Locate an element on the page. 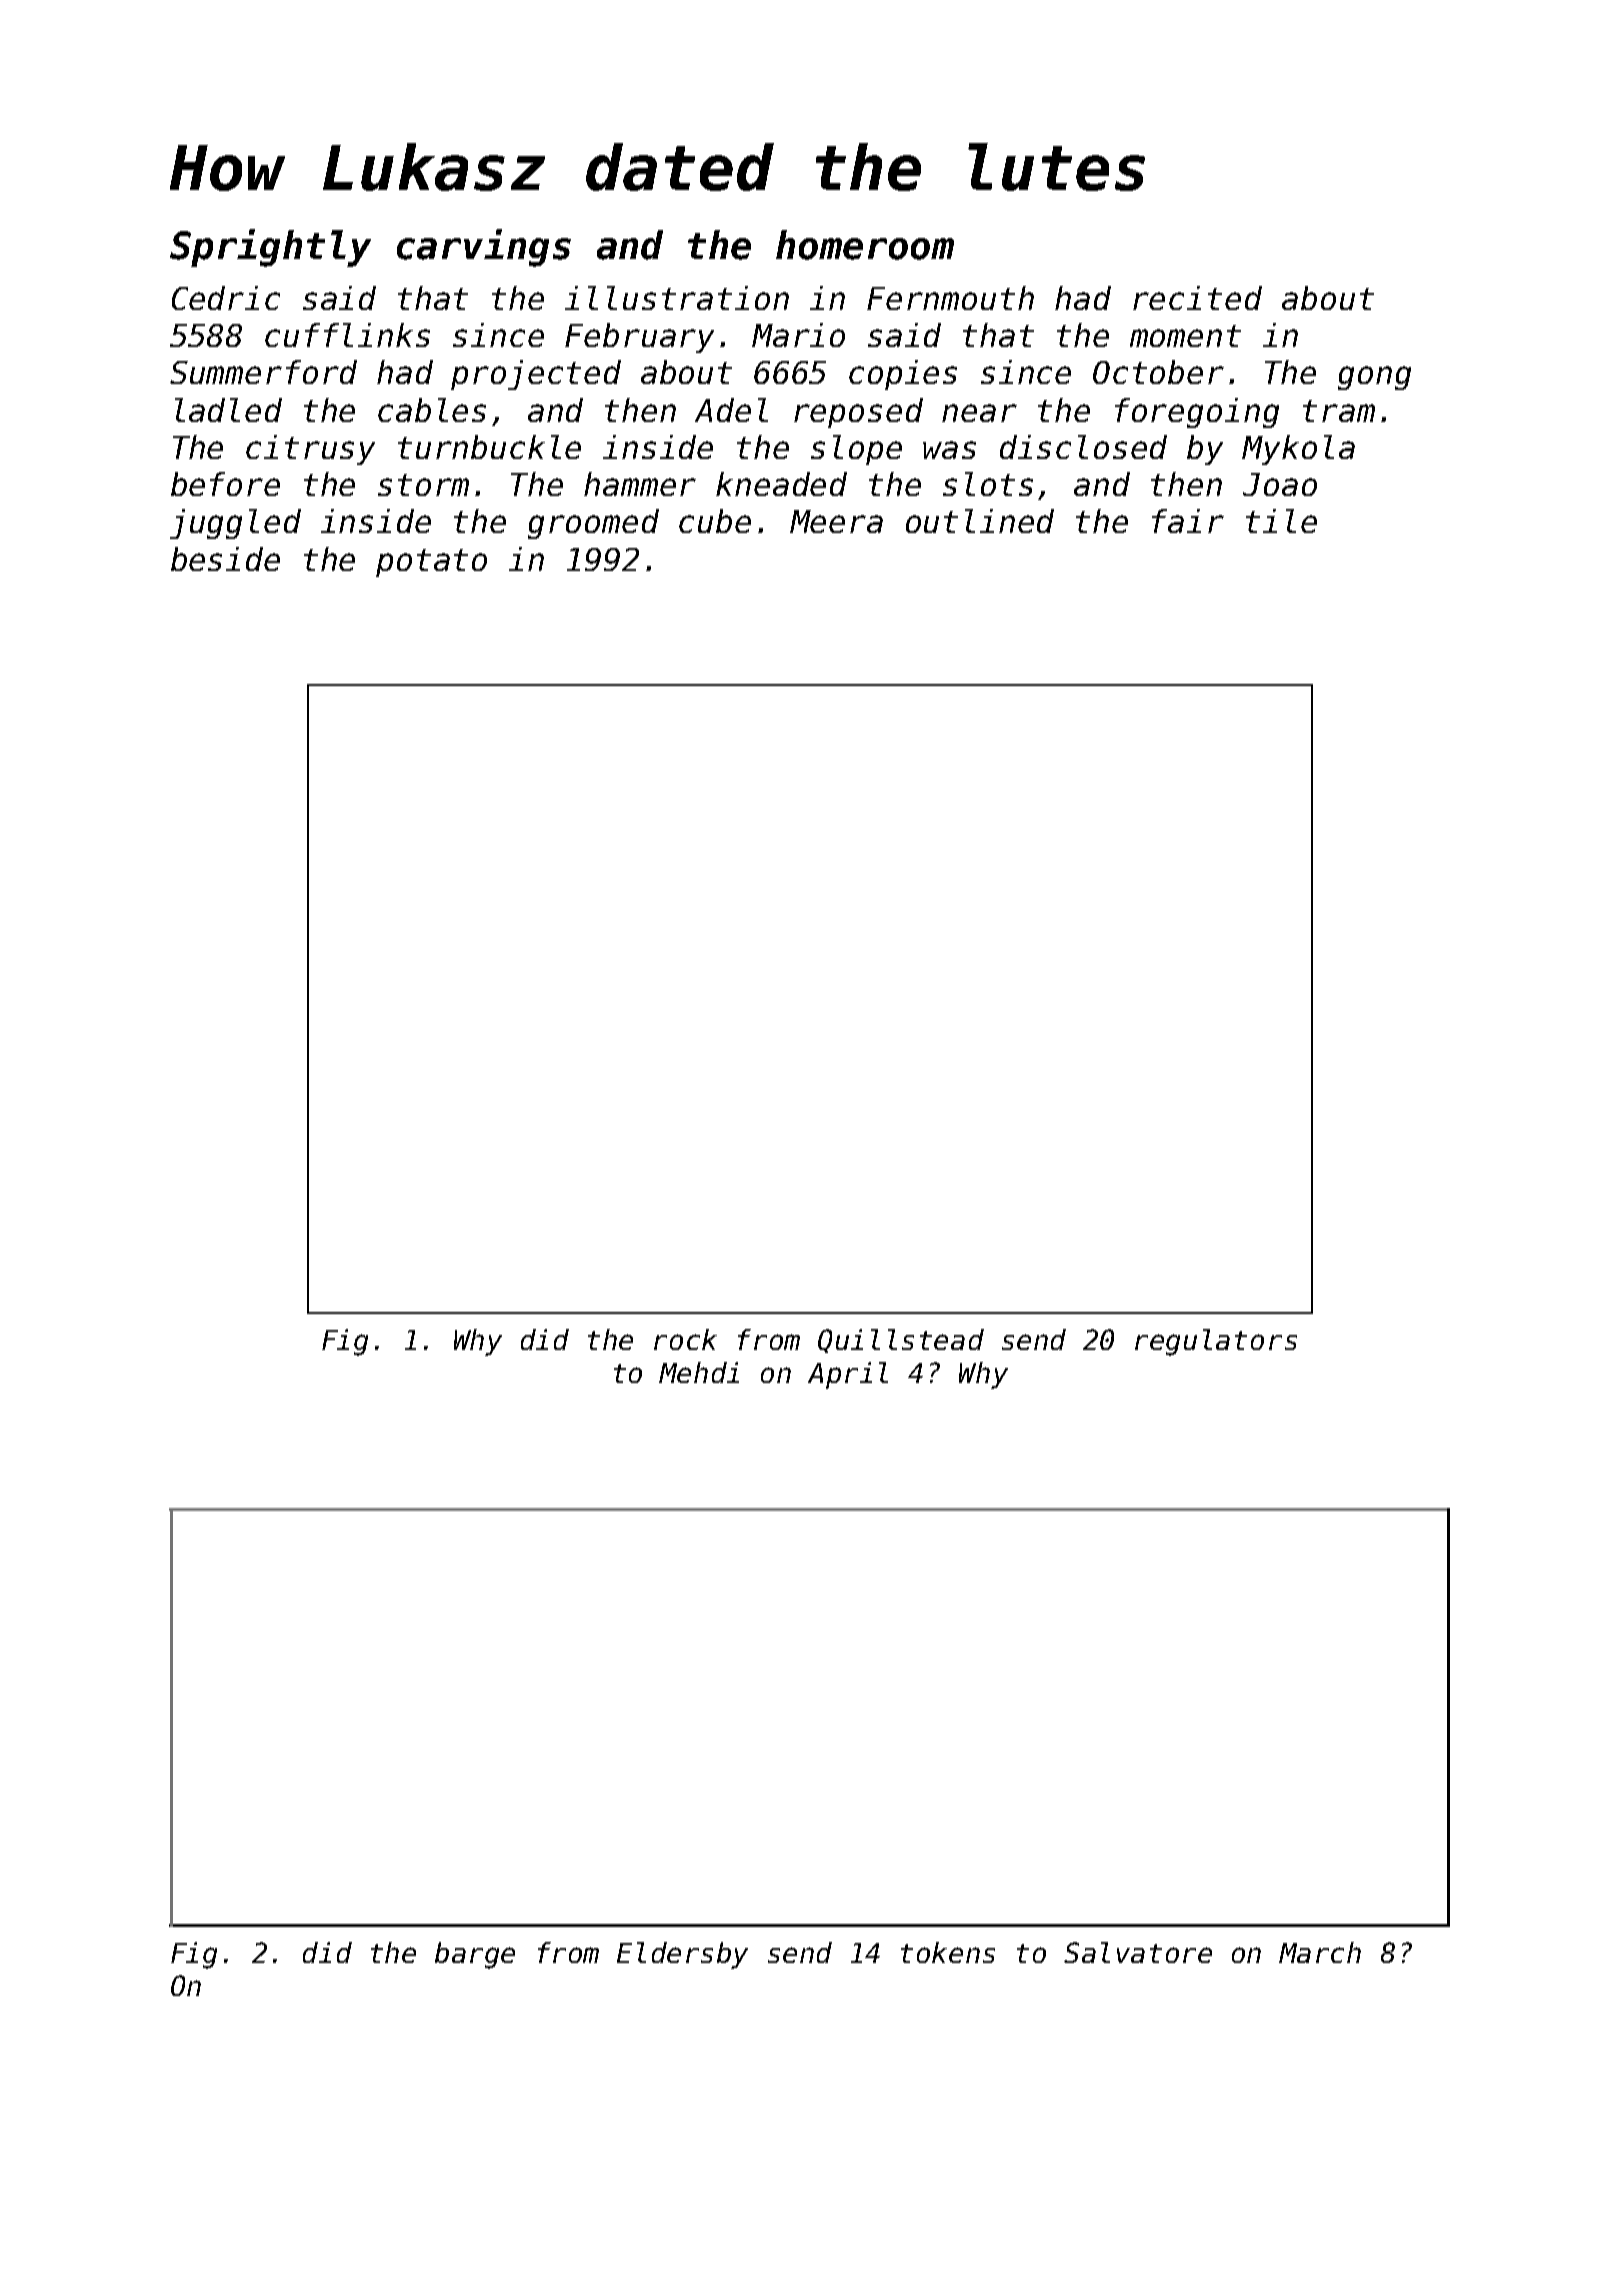 The image size is (1620, 2292). Quillstead is located at coordinates (901, 1341).
